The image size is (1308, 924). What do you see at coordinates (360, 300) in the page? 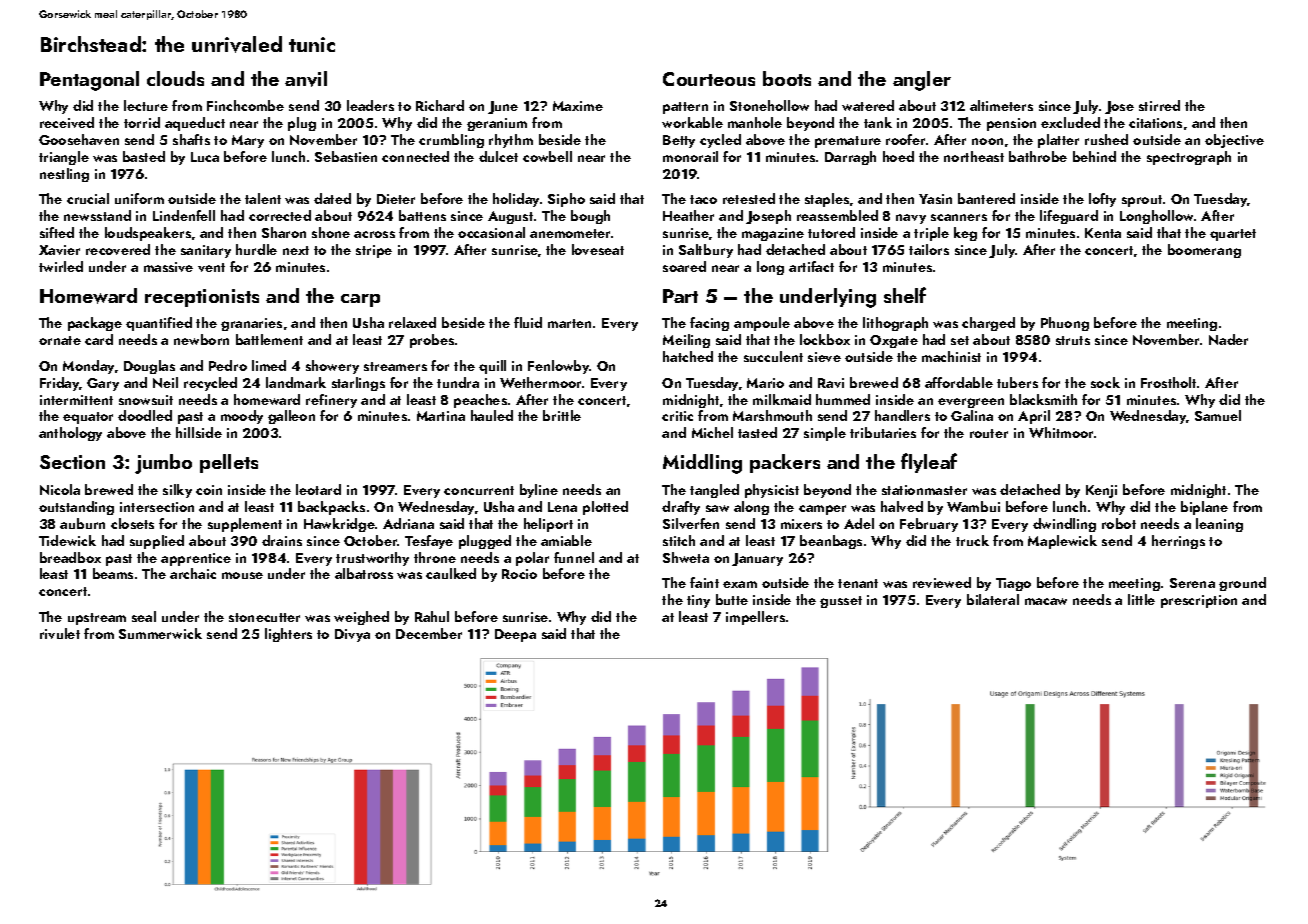
I see `carp` at bounding box center [360, 300].
